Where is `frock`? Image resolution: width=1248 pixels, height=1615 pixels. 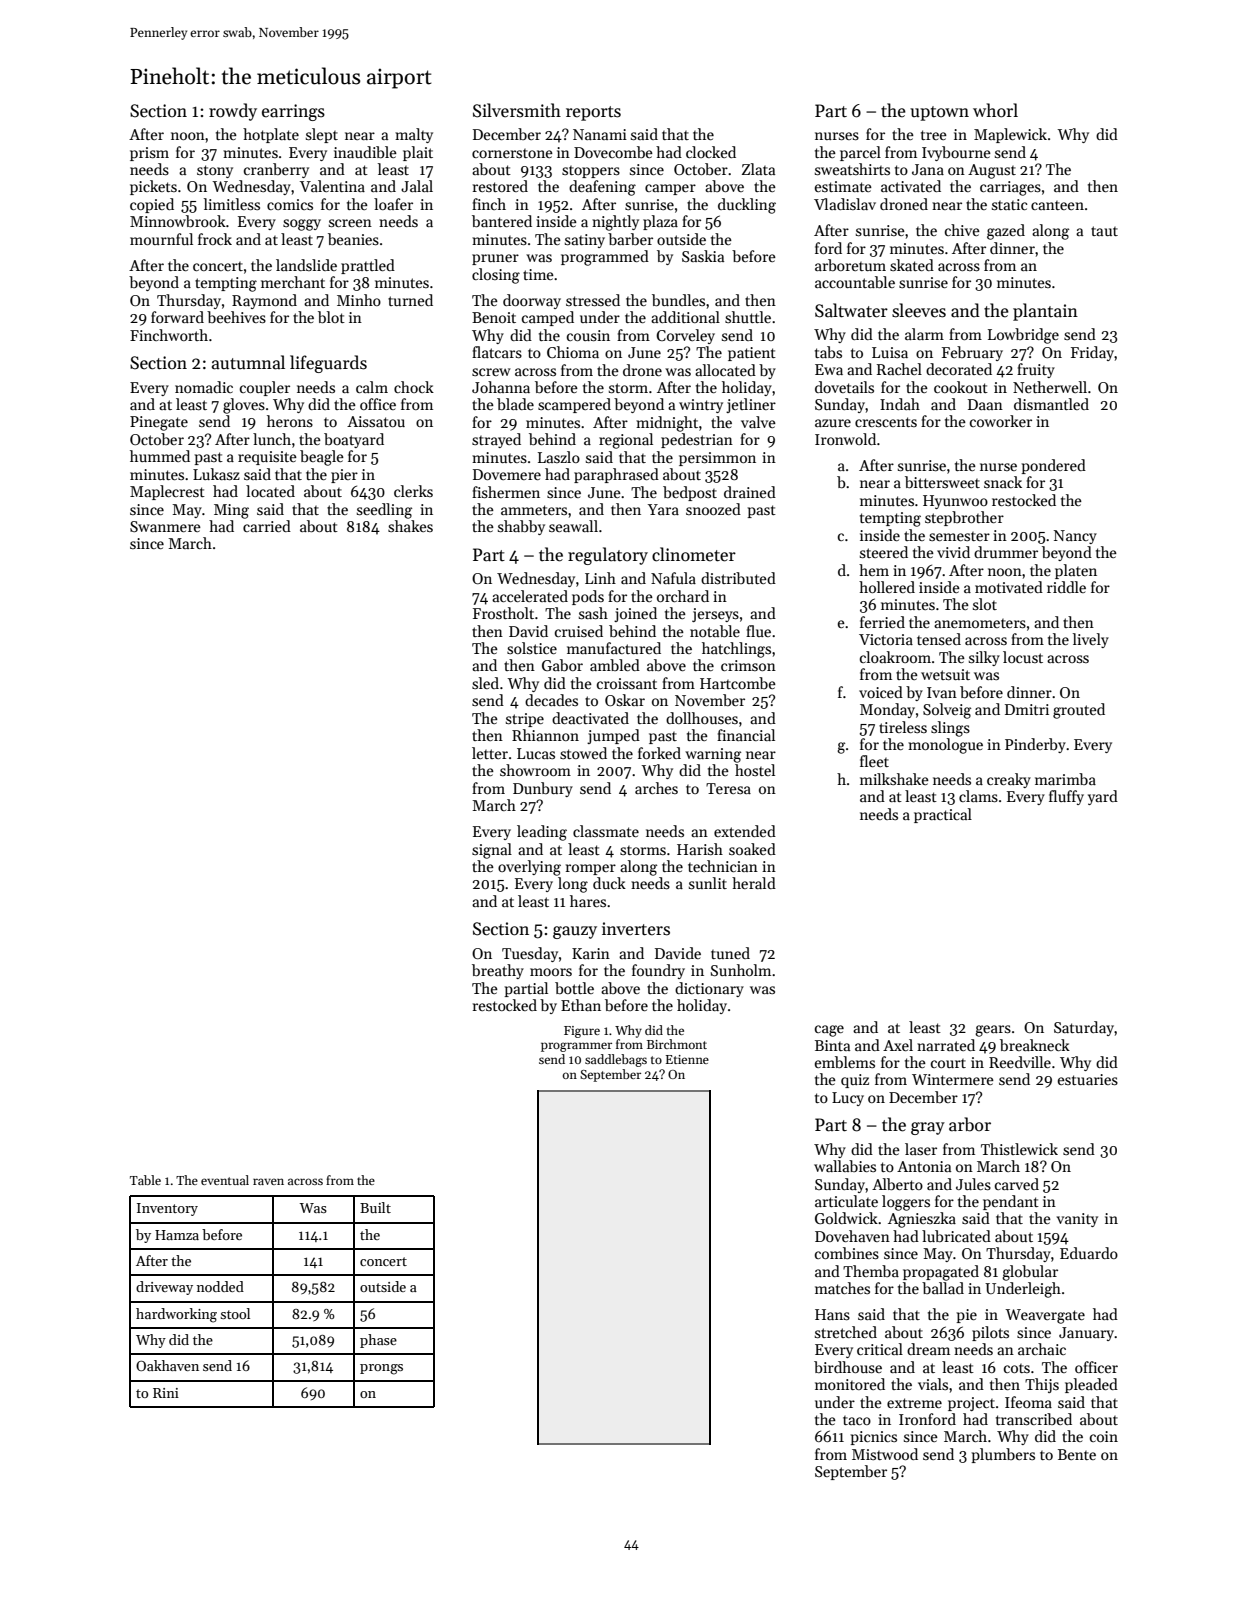
frock is located at coordinates (215, 239).
